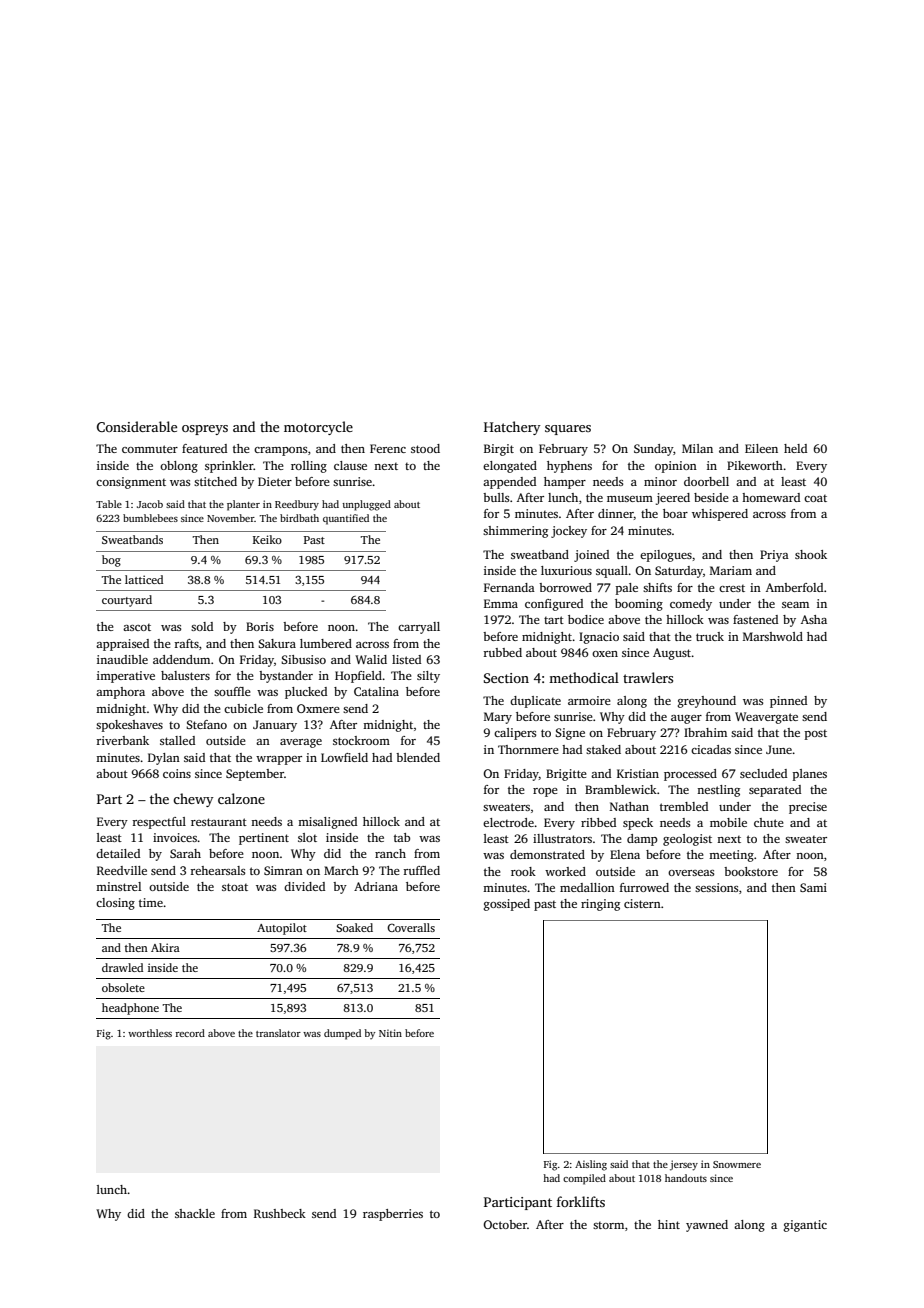 The height and width of the image is (1308, 924). Describe the element at coordinates (388, 448) in the image. I see `Ferenc` at that location.
